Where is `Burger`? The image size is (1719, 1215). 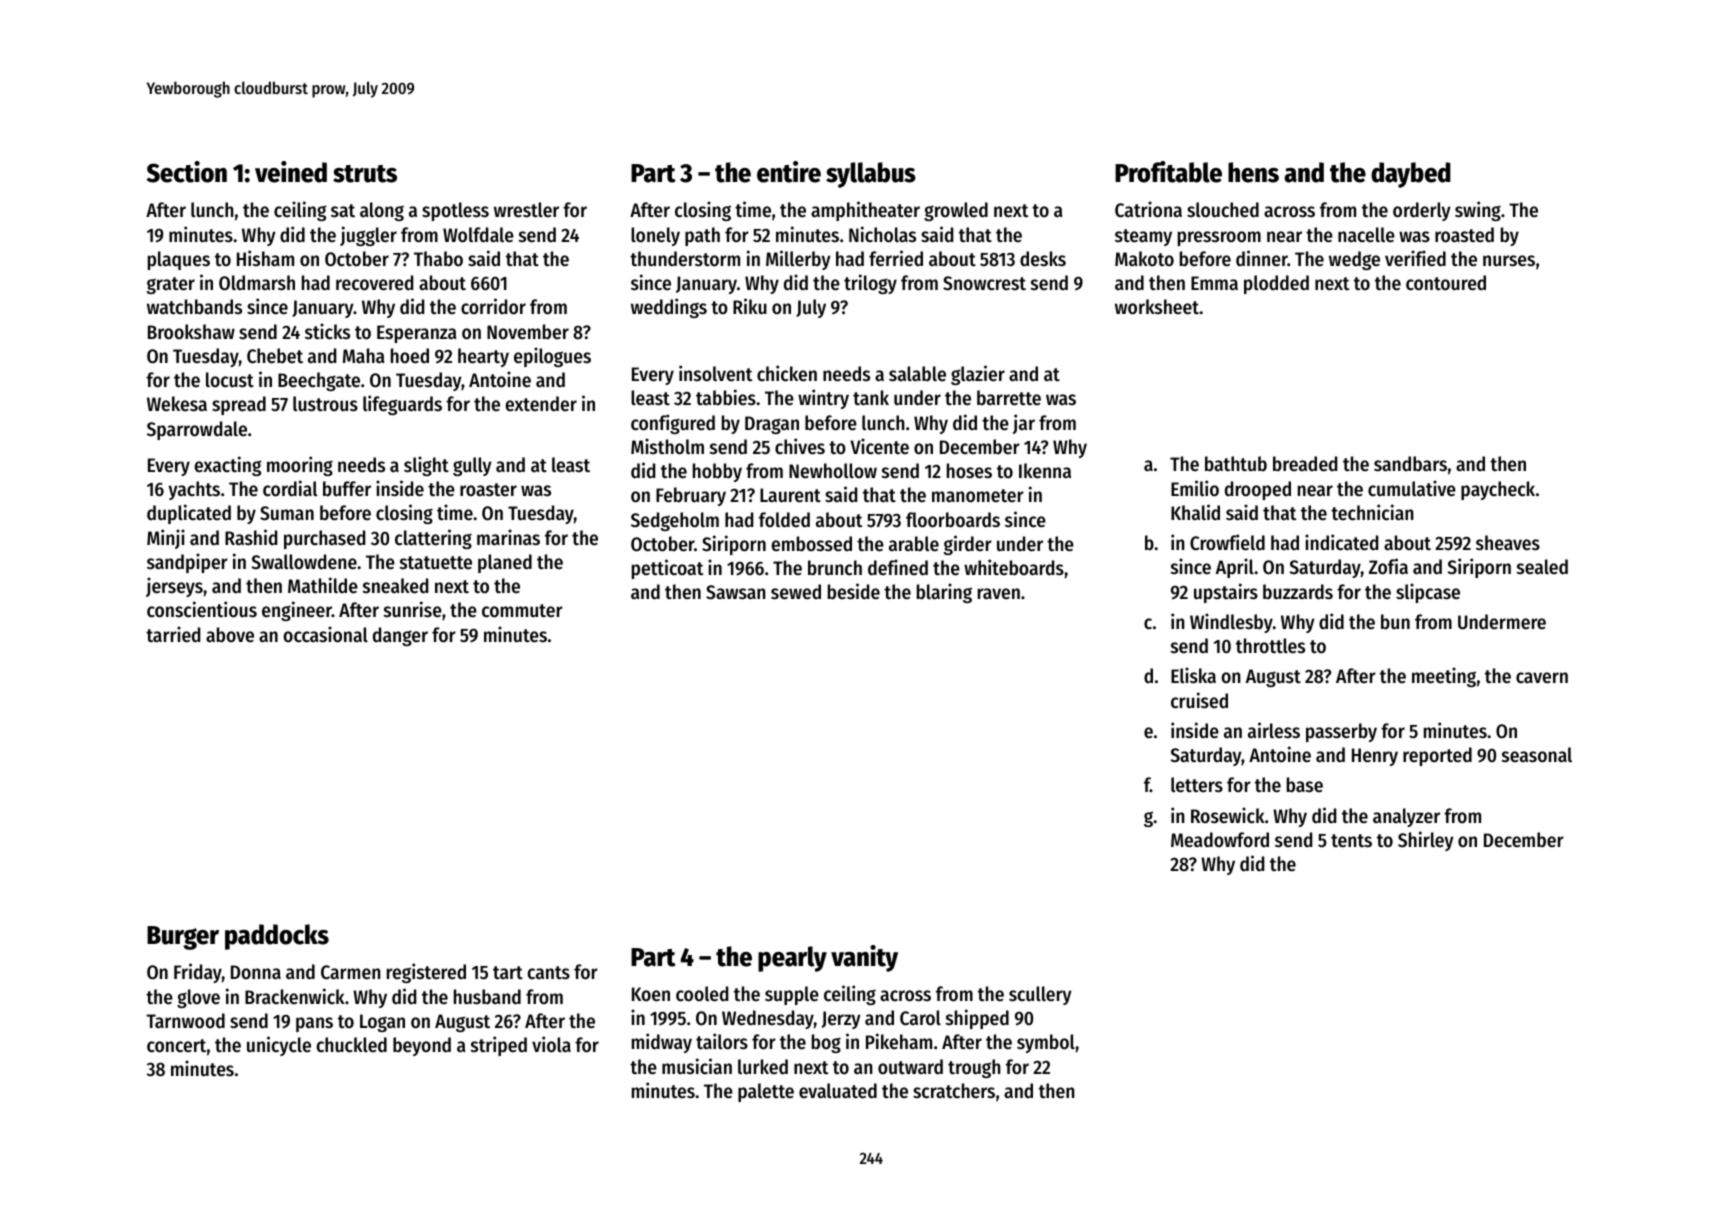 Burger is located at coordinates (183, 938).
